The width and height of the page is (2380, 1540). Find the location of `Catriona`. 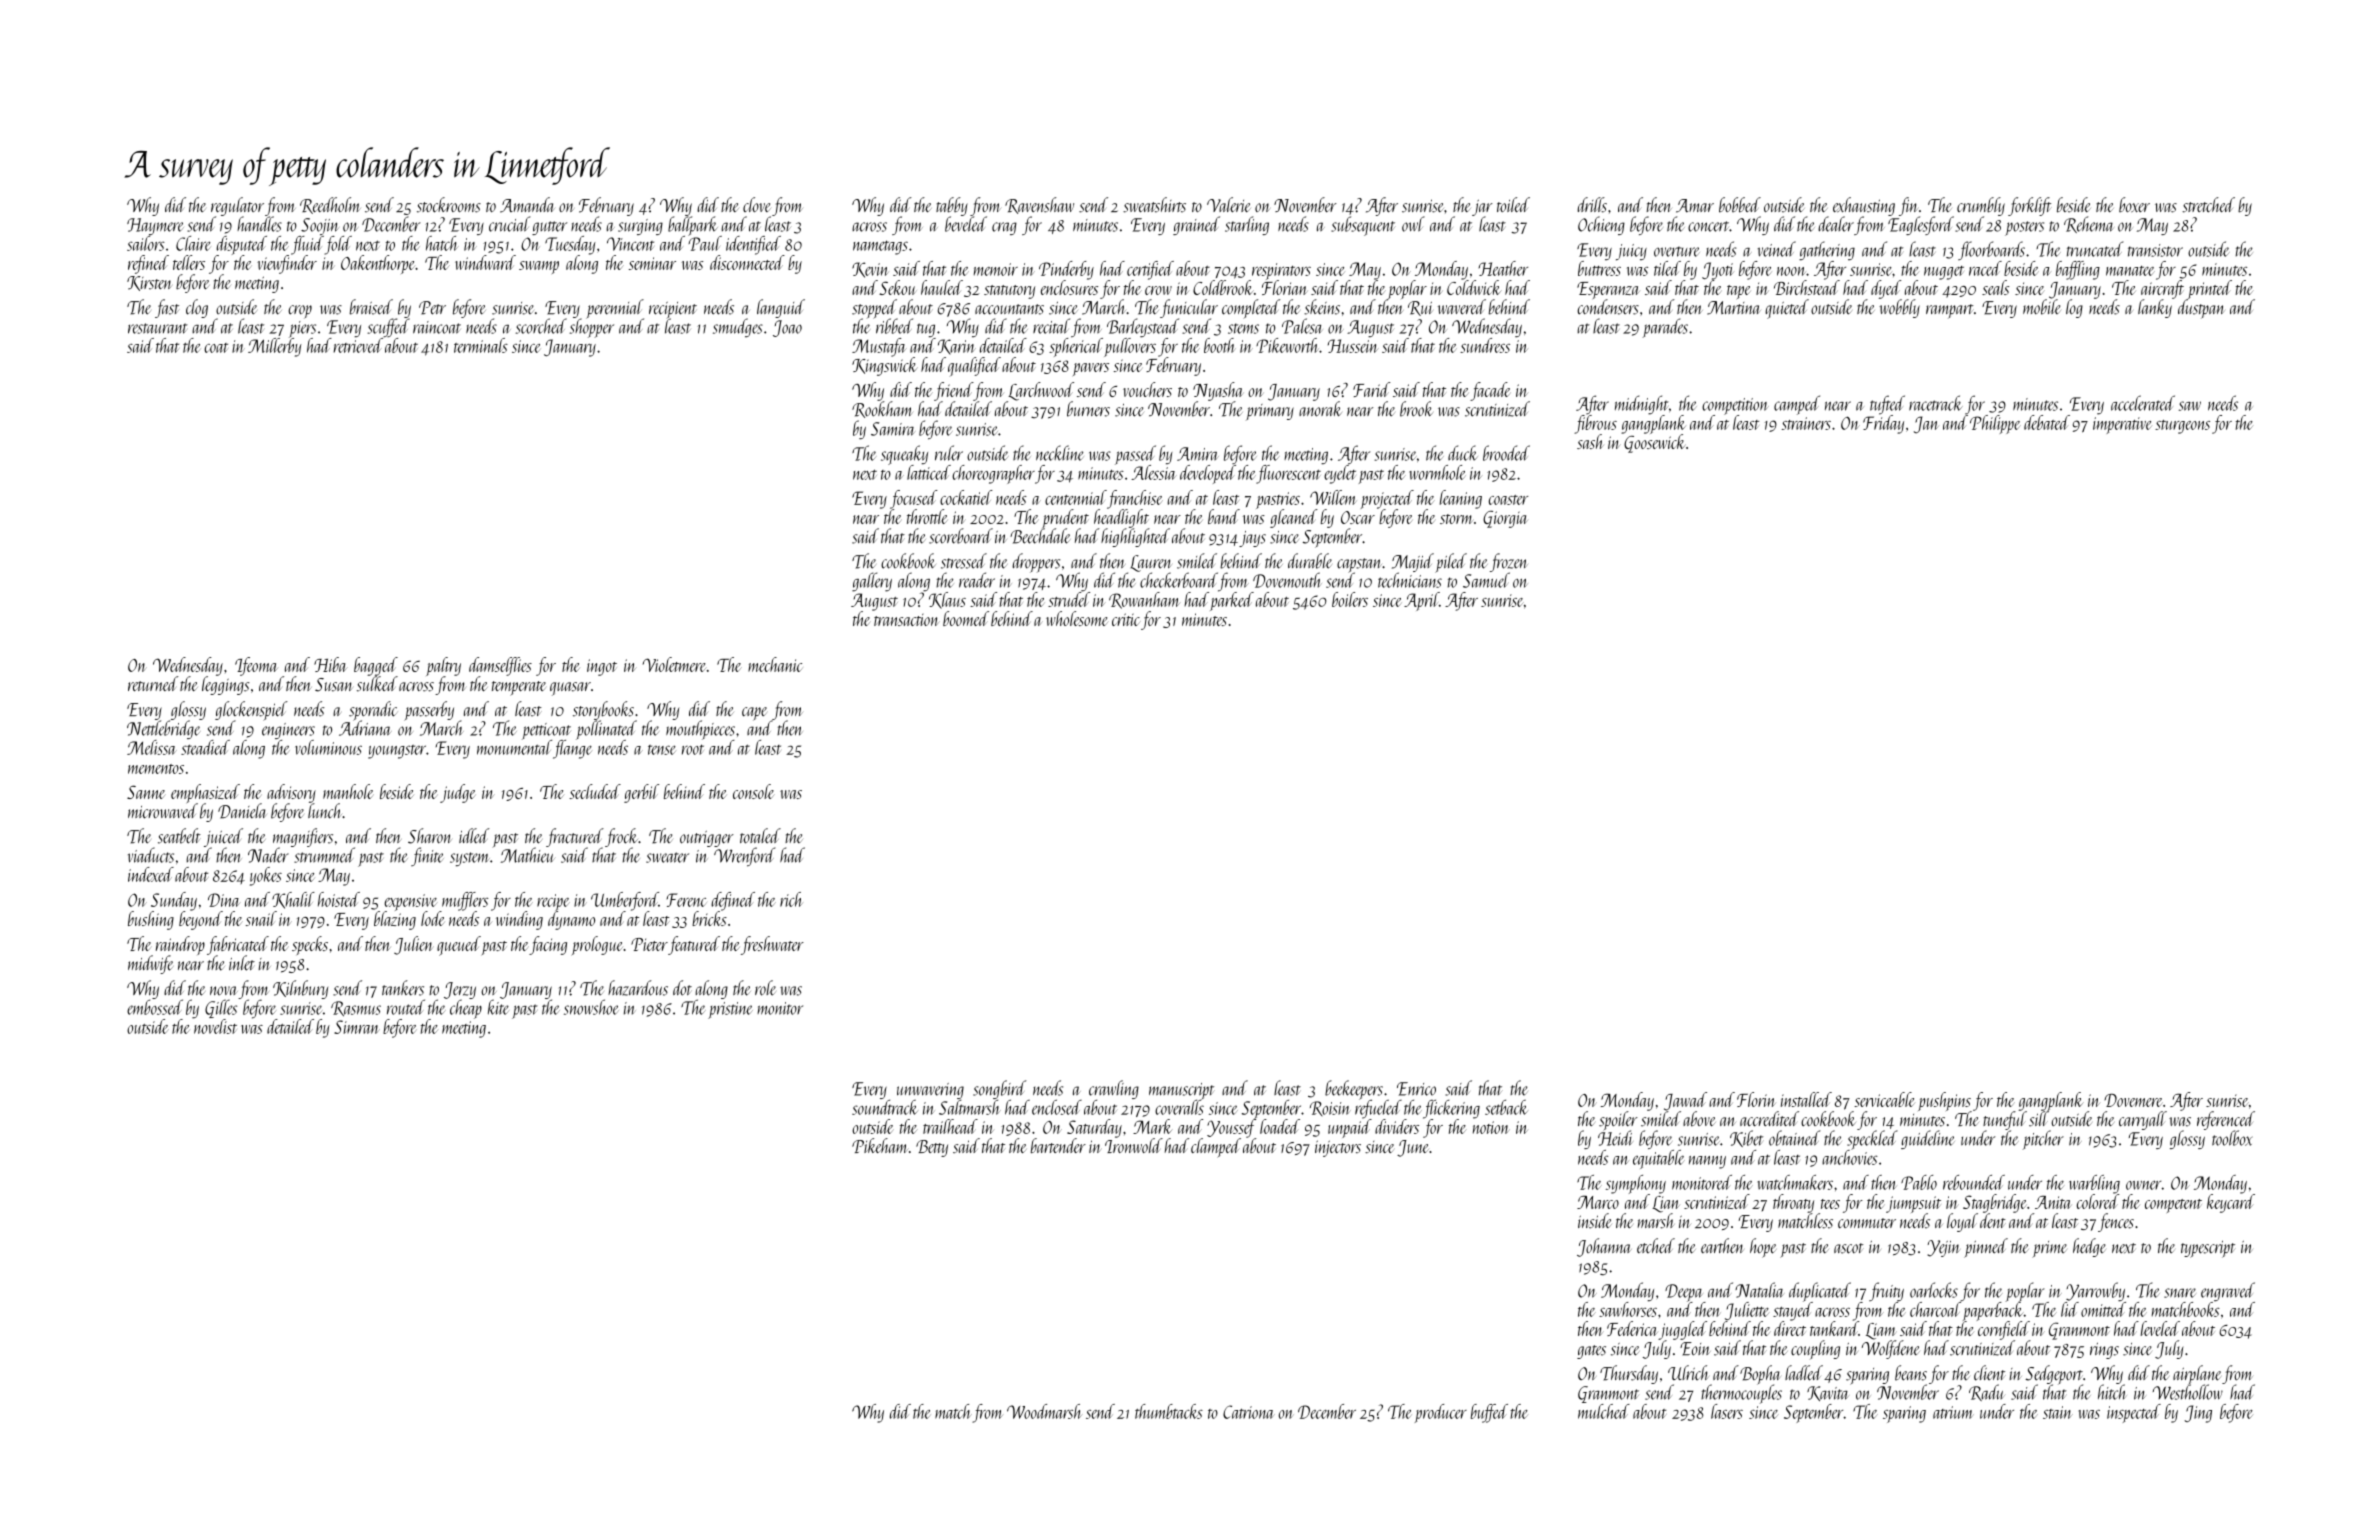

Catriona is located at coordinates (1249, 1412).
